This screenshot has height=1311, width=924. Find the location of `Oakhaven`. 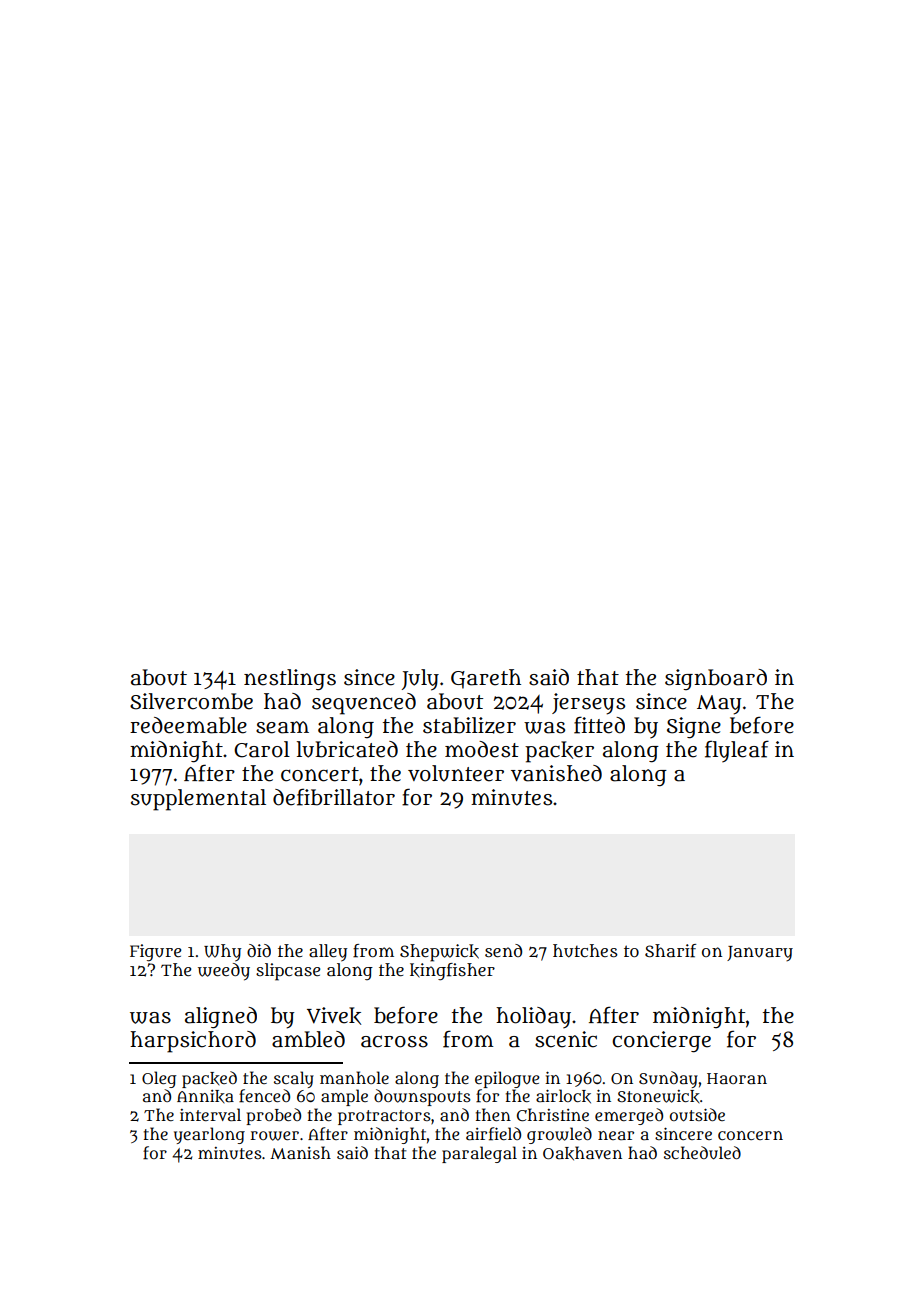

Oakhaven is located at coordinates (582, 1153).
